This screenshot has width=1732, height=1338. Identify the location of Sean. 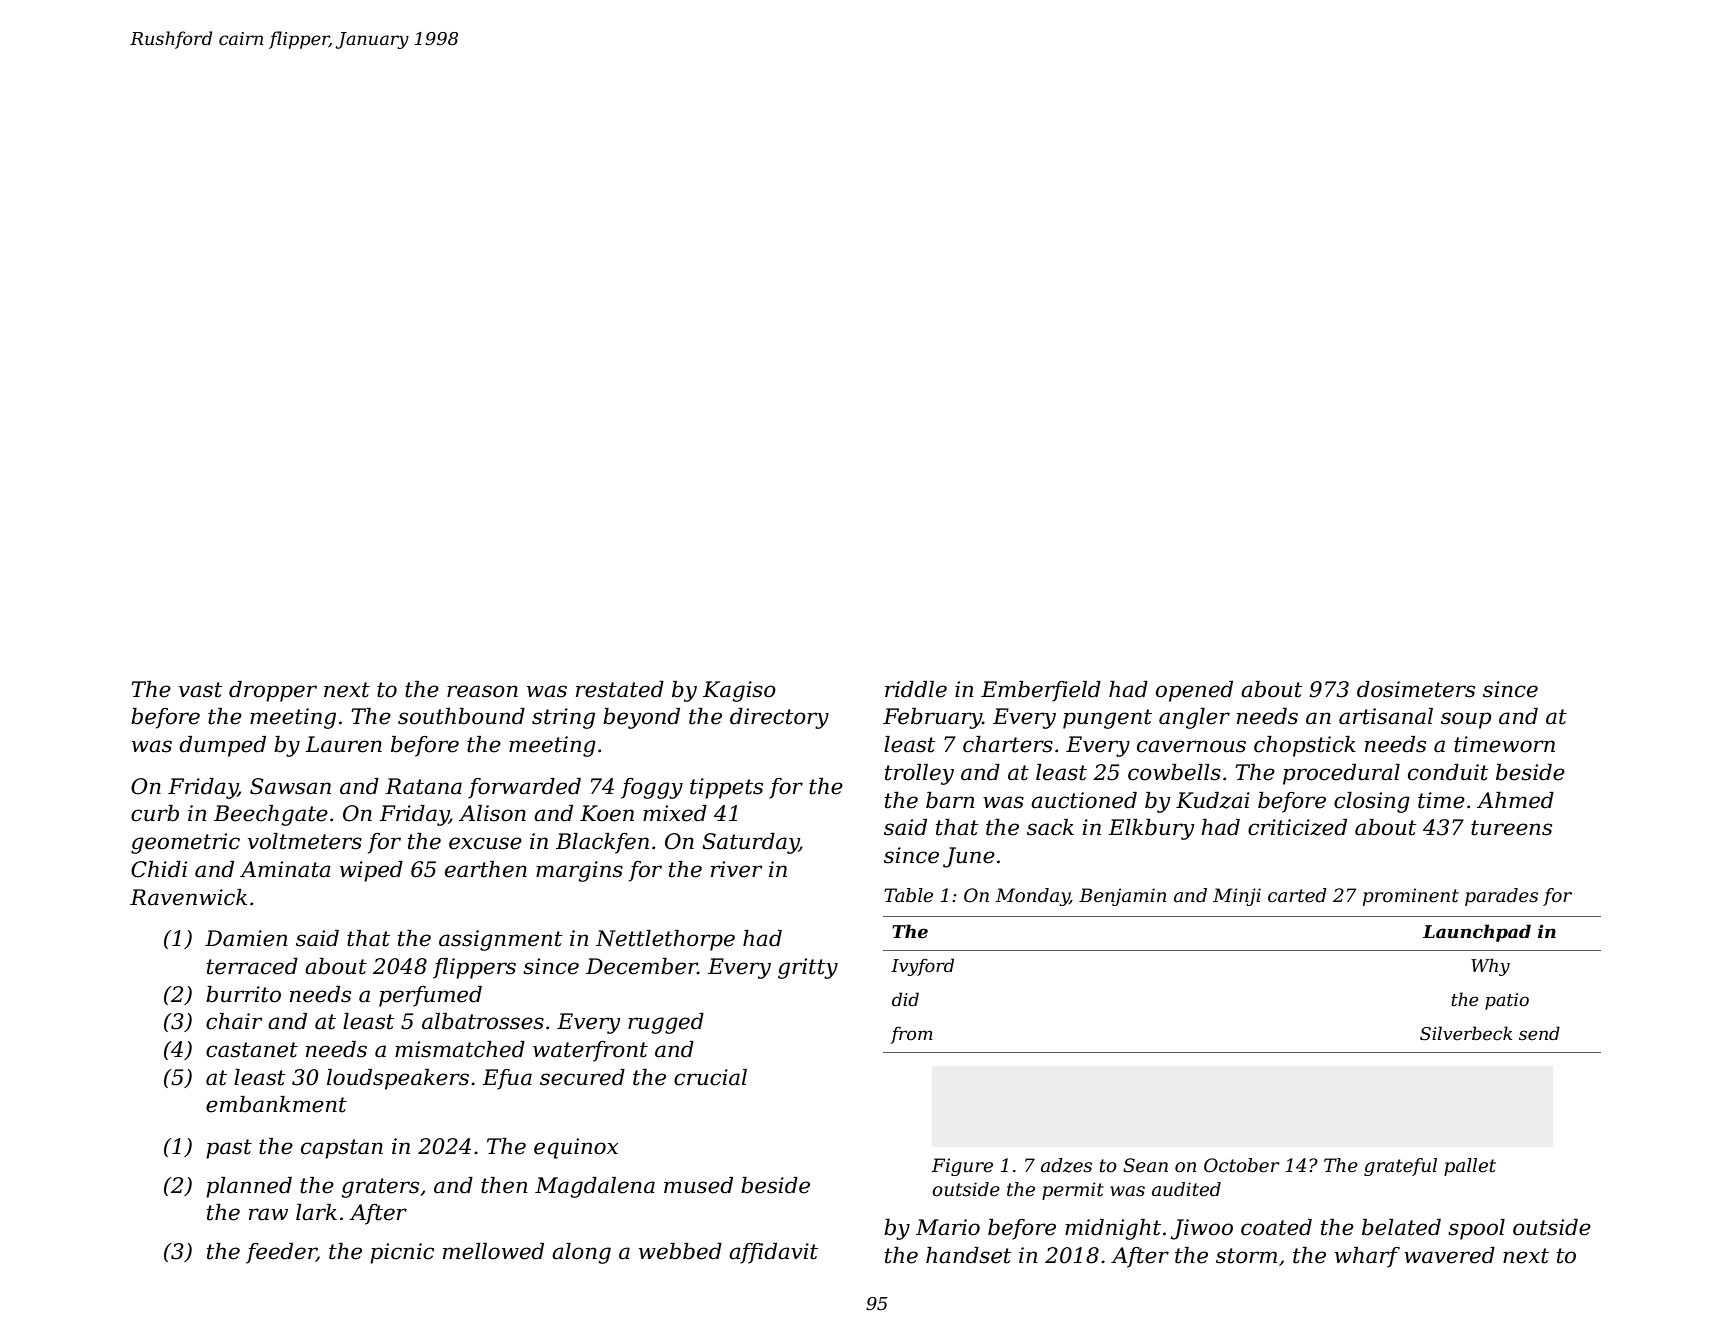
(1145, 1165).
